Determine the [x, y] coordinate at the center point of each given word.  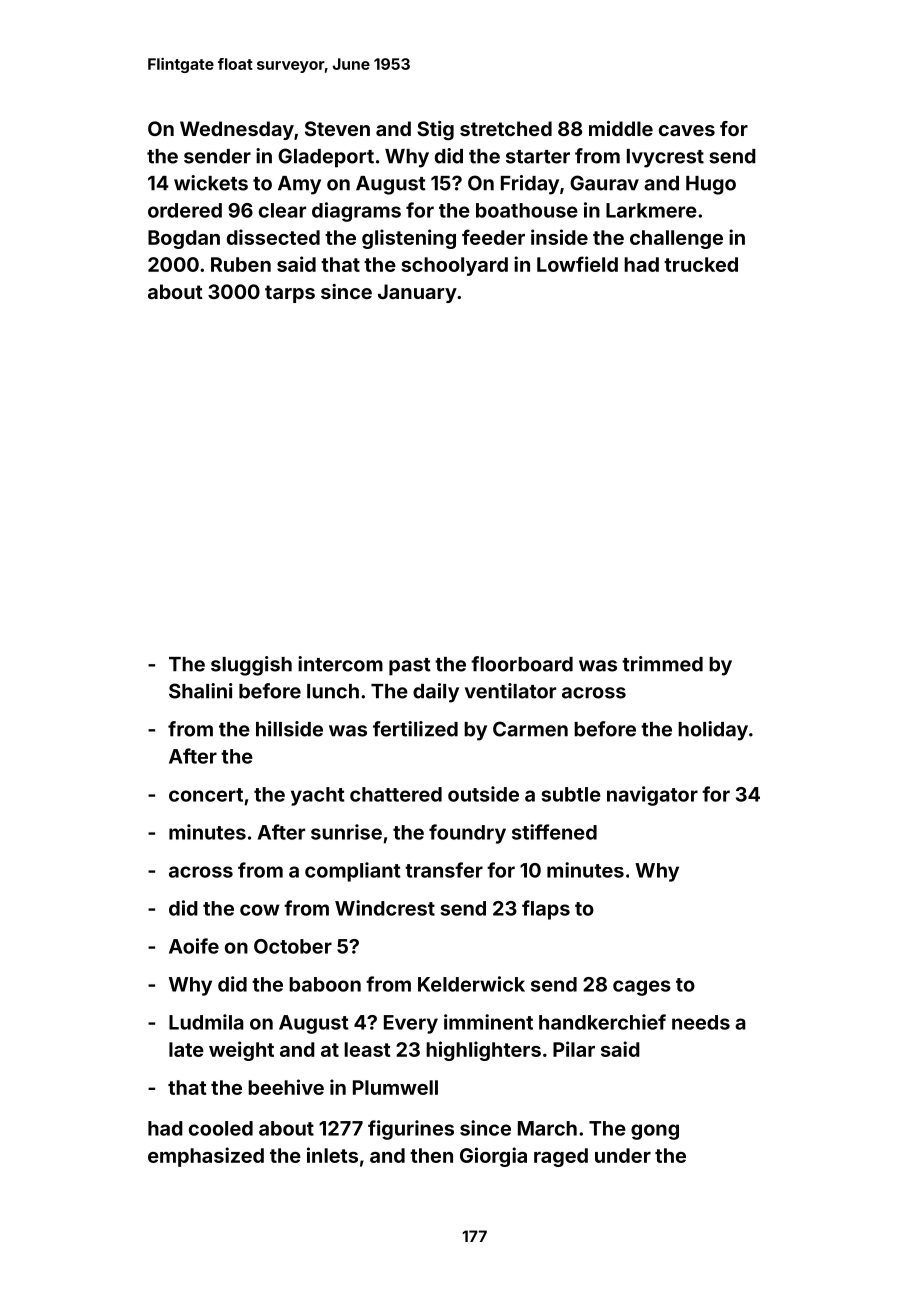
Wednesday [237, 130]
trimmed [662, 664]
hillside [289, 729]
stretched [506, 128]
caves [687, 130]
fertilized [415, 729]
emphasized [206, 1157]
